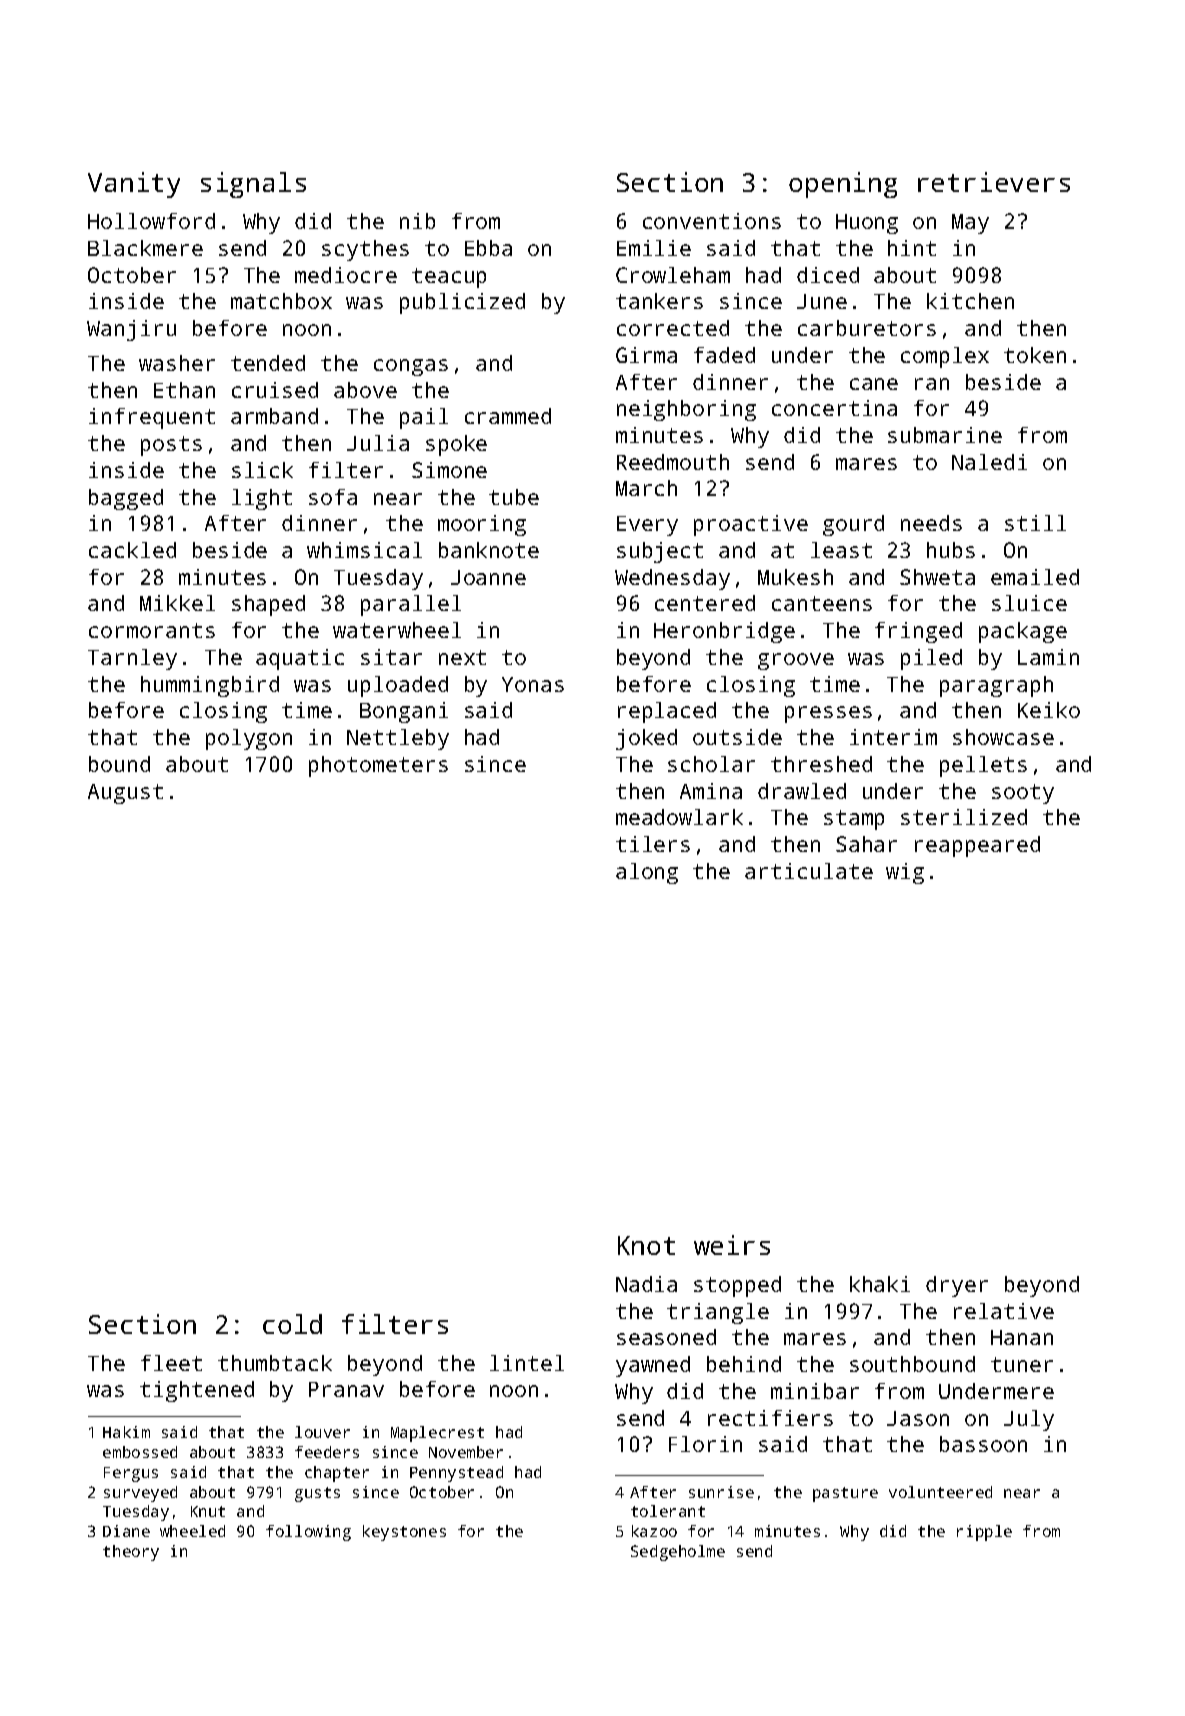  I want to click on Sedgeholme, so click(678, 1553).
